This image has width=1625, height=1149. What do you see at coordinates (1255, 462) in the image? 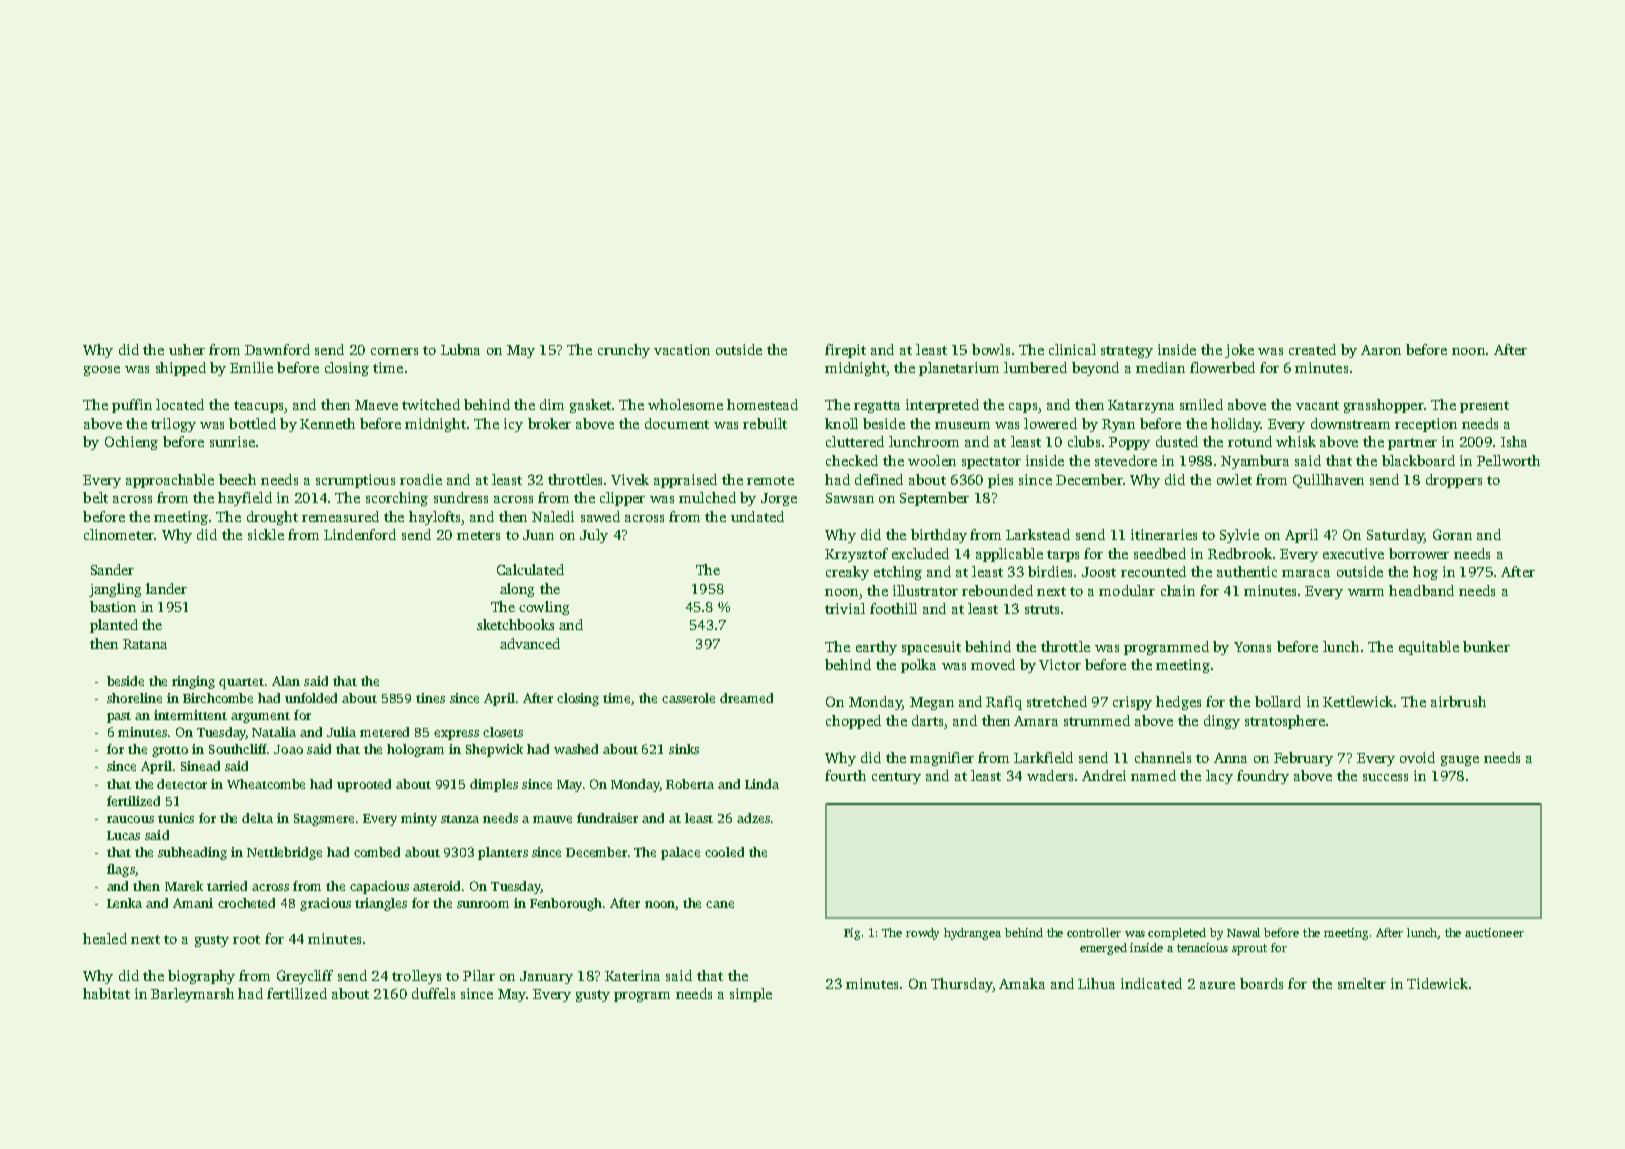
I see `Nyambura` at bounding box center [1255, 462].
